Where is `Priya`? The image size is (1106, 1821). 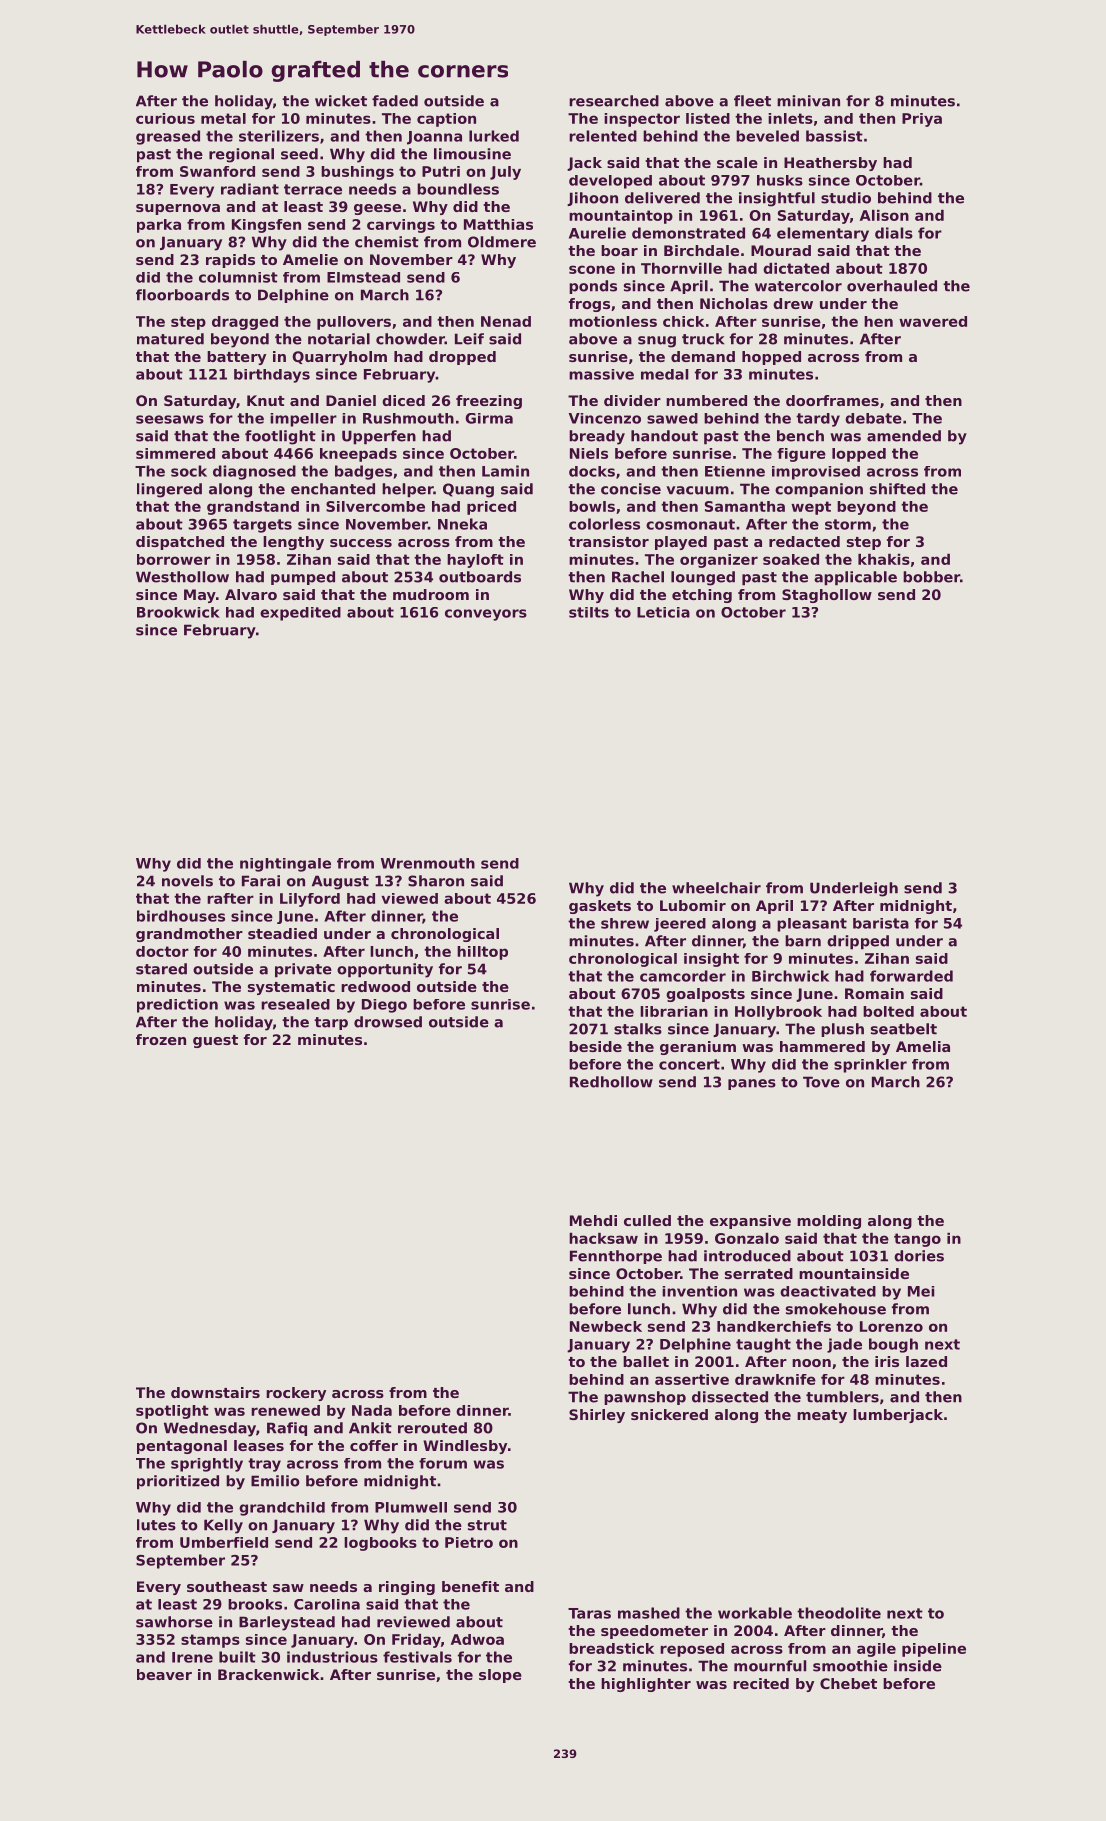
Priya is located at coordinates (922, 120).
